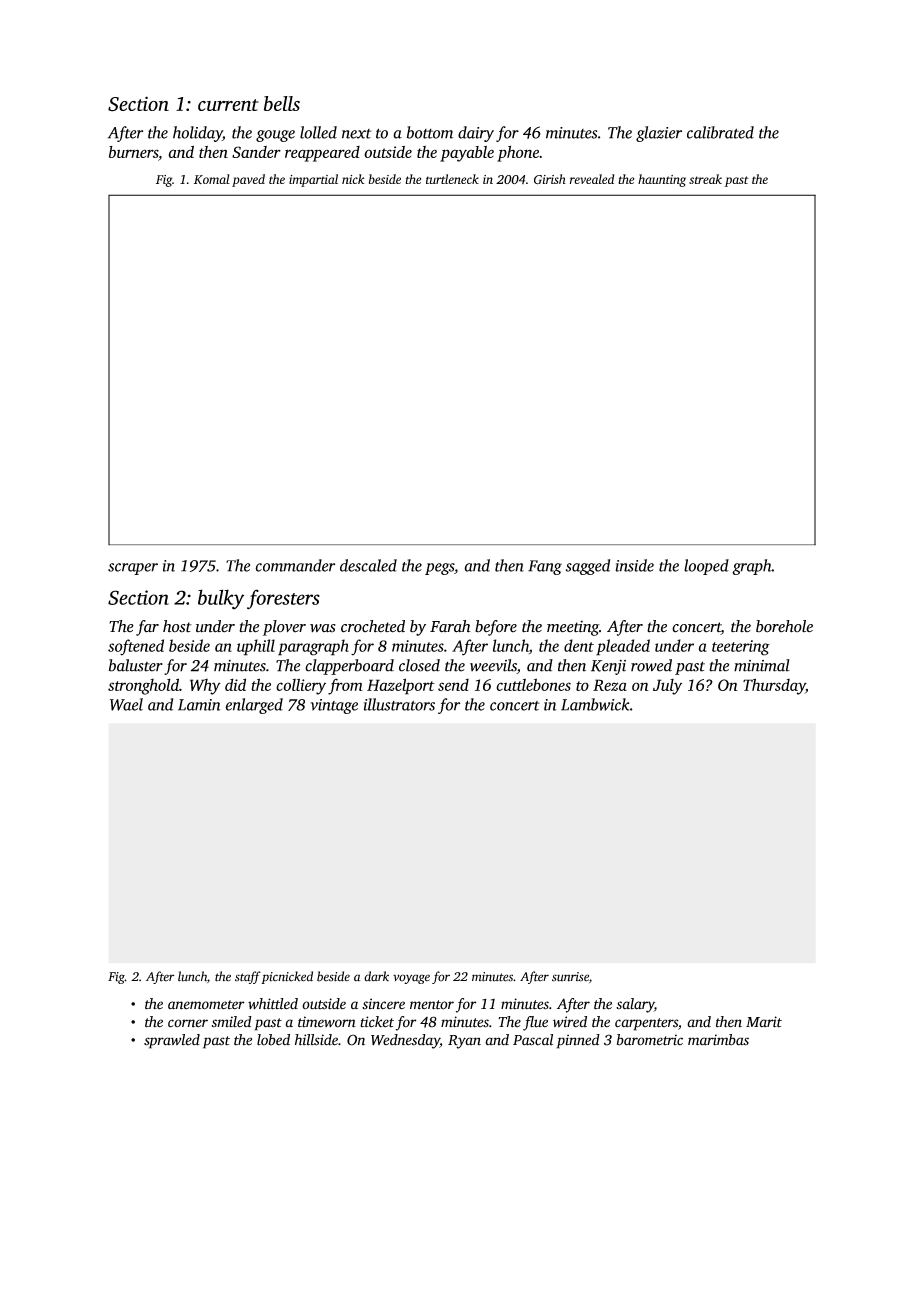  I want to click on sunrise, so click(570, 977).
